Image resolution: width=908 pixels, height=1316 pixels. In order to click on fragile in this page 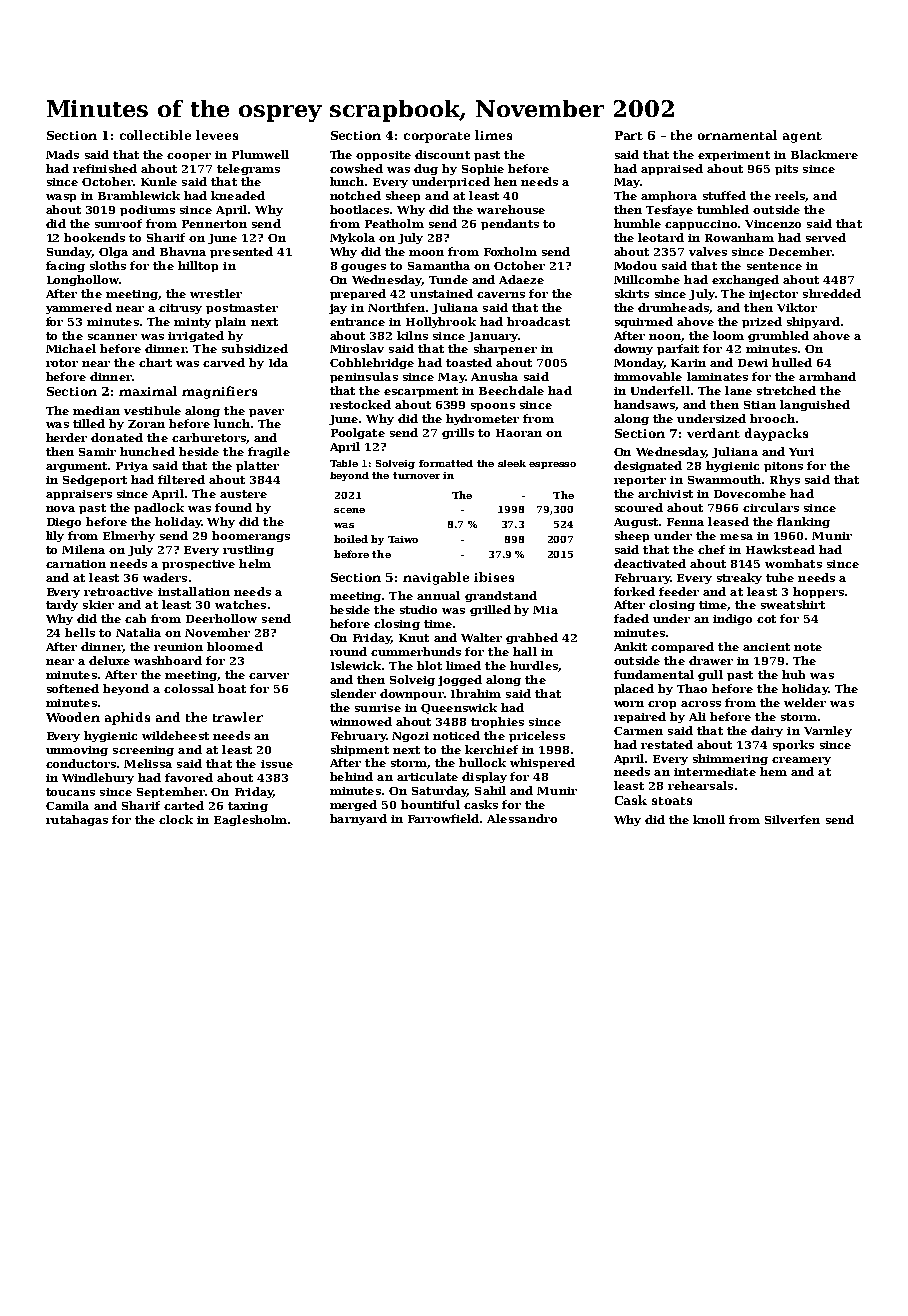, I will do `click(269, 452)`.
